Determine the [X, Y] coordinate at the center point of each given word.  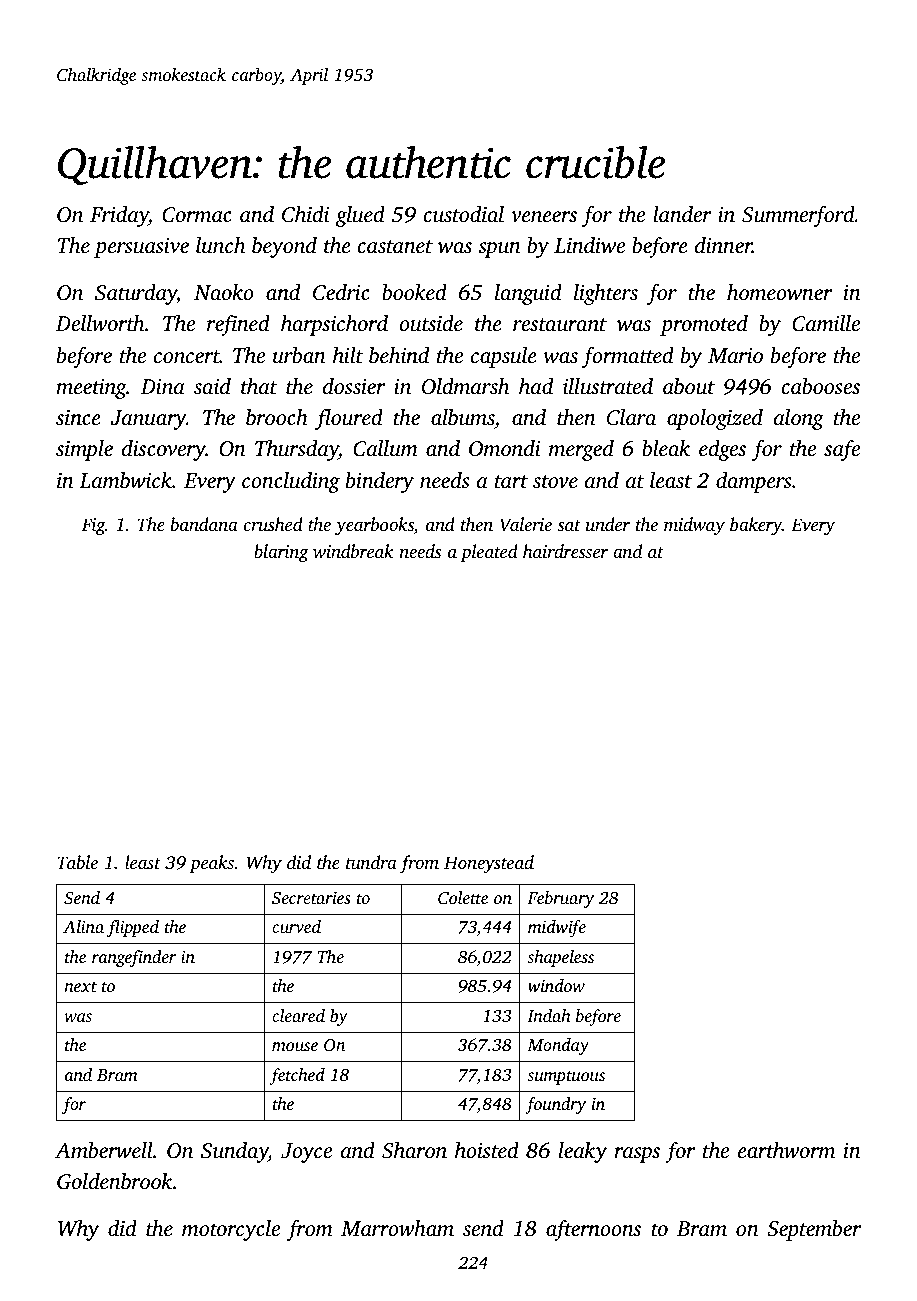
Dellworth [100, 323]
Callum [385, 448]
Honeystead [489, 864]
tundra [371, 862]
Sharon [414, 1150]
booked [414, 292]
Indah [549, 1015]
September [814, 1230]
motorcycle [231, 1230]
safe [842, 450]
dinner [723, 245]
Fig [93, 526]
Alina [83, 926]
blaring [281, 553]
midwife [557, 928]
